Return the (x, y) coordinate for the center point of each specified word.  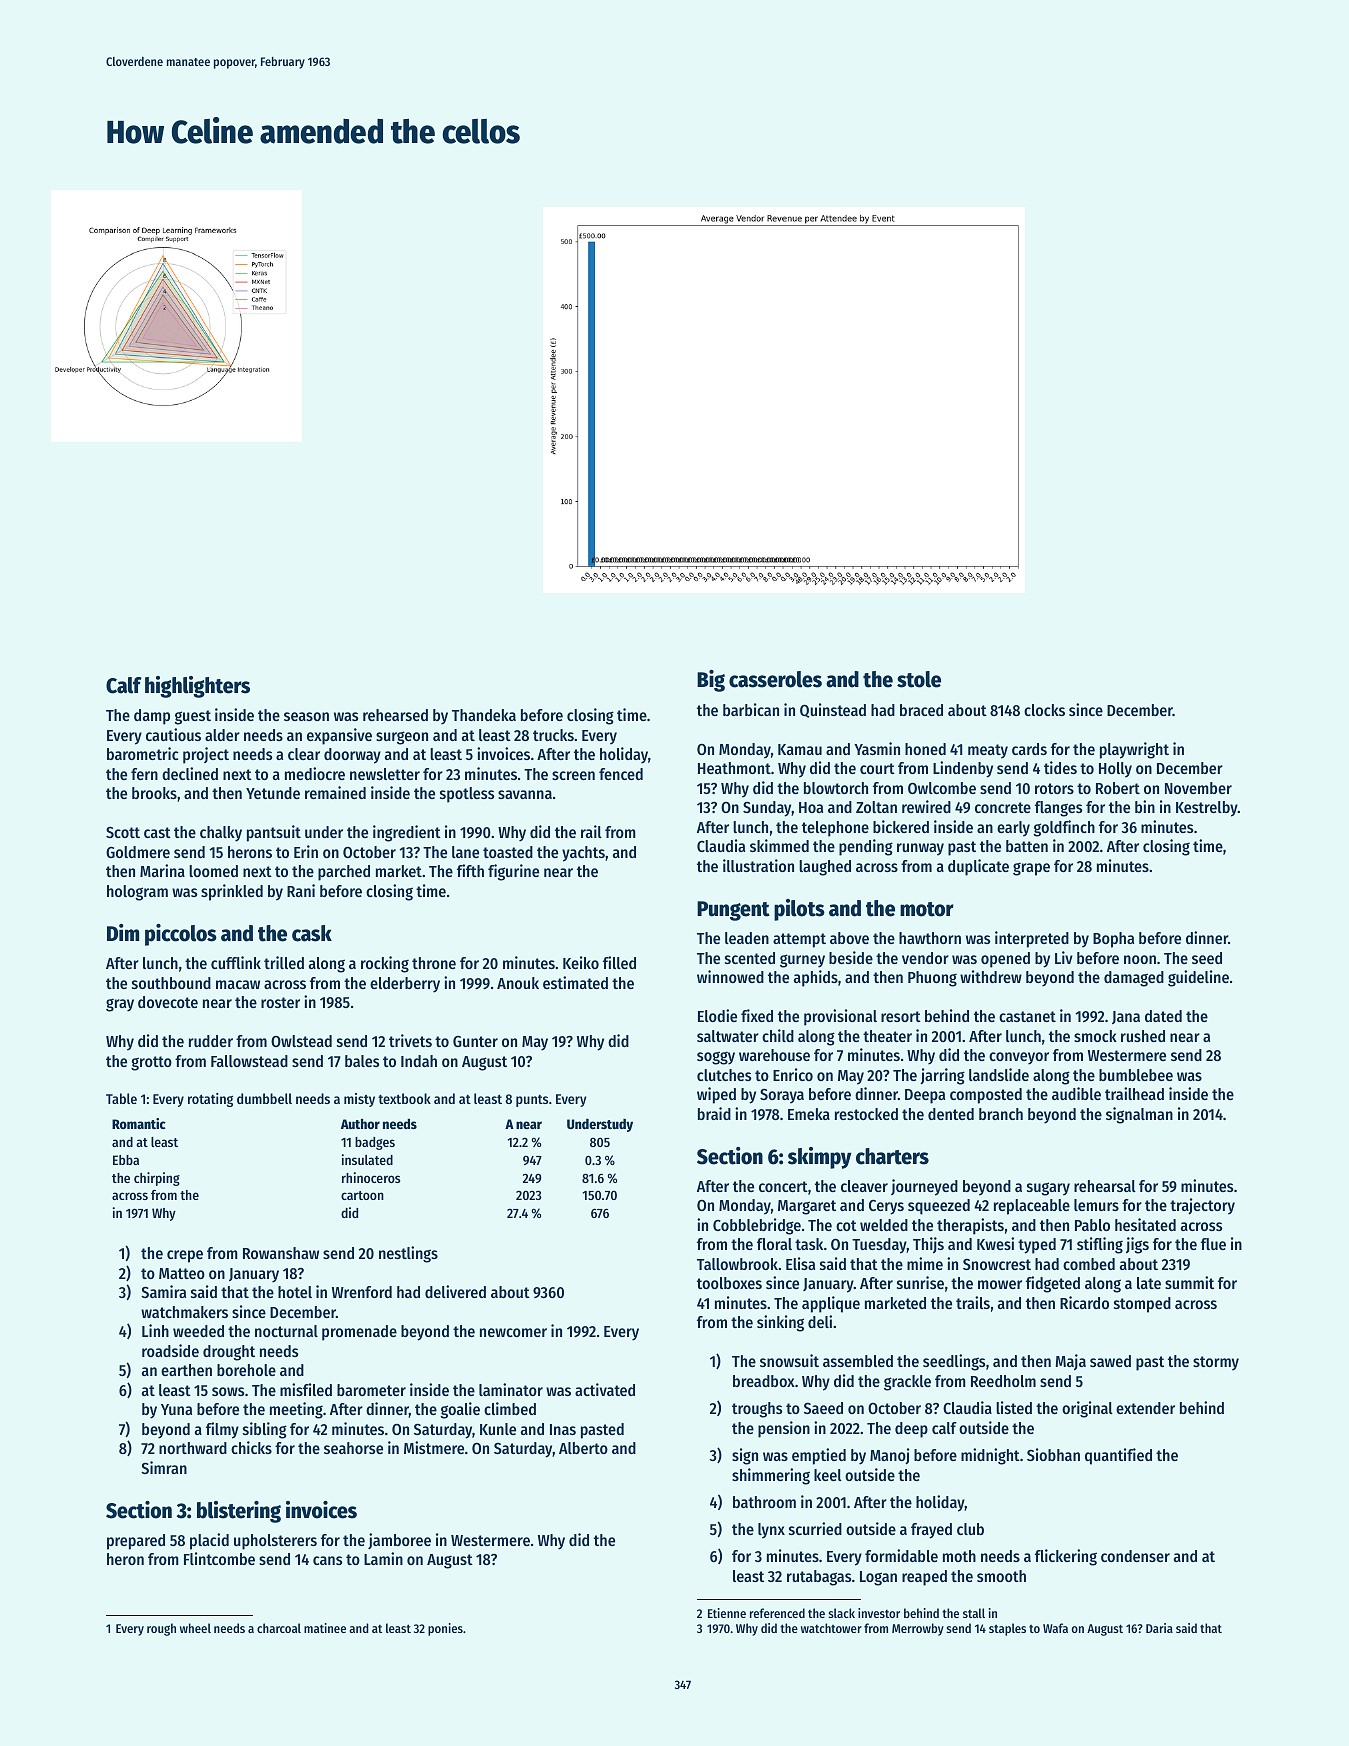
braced (921, 710)
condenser (1135, 1556)
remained (335, 792)
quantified (1118, 1456)
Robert (1118, 788)
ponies (445, 1629)
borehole (246, 1370)
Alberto (583, 1448)
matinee (325, 1628)
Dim (123, 932)
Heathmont (734, 768)
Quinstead (833, 710)
